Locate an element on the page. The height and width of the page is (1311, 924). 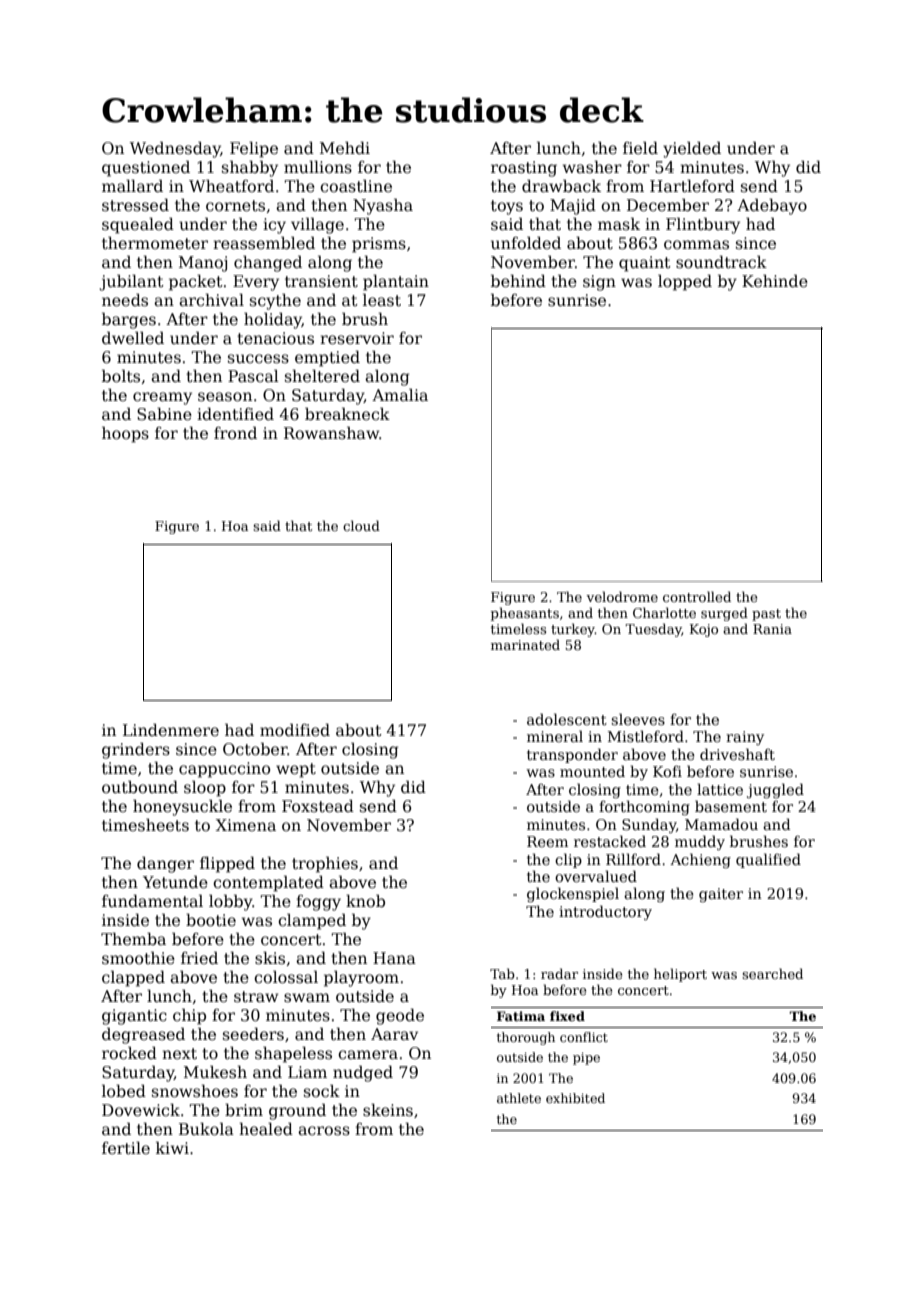
Lindenmere is located at coordinates (171, 729).
